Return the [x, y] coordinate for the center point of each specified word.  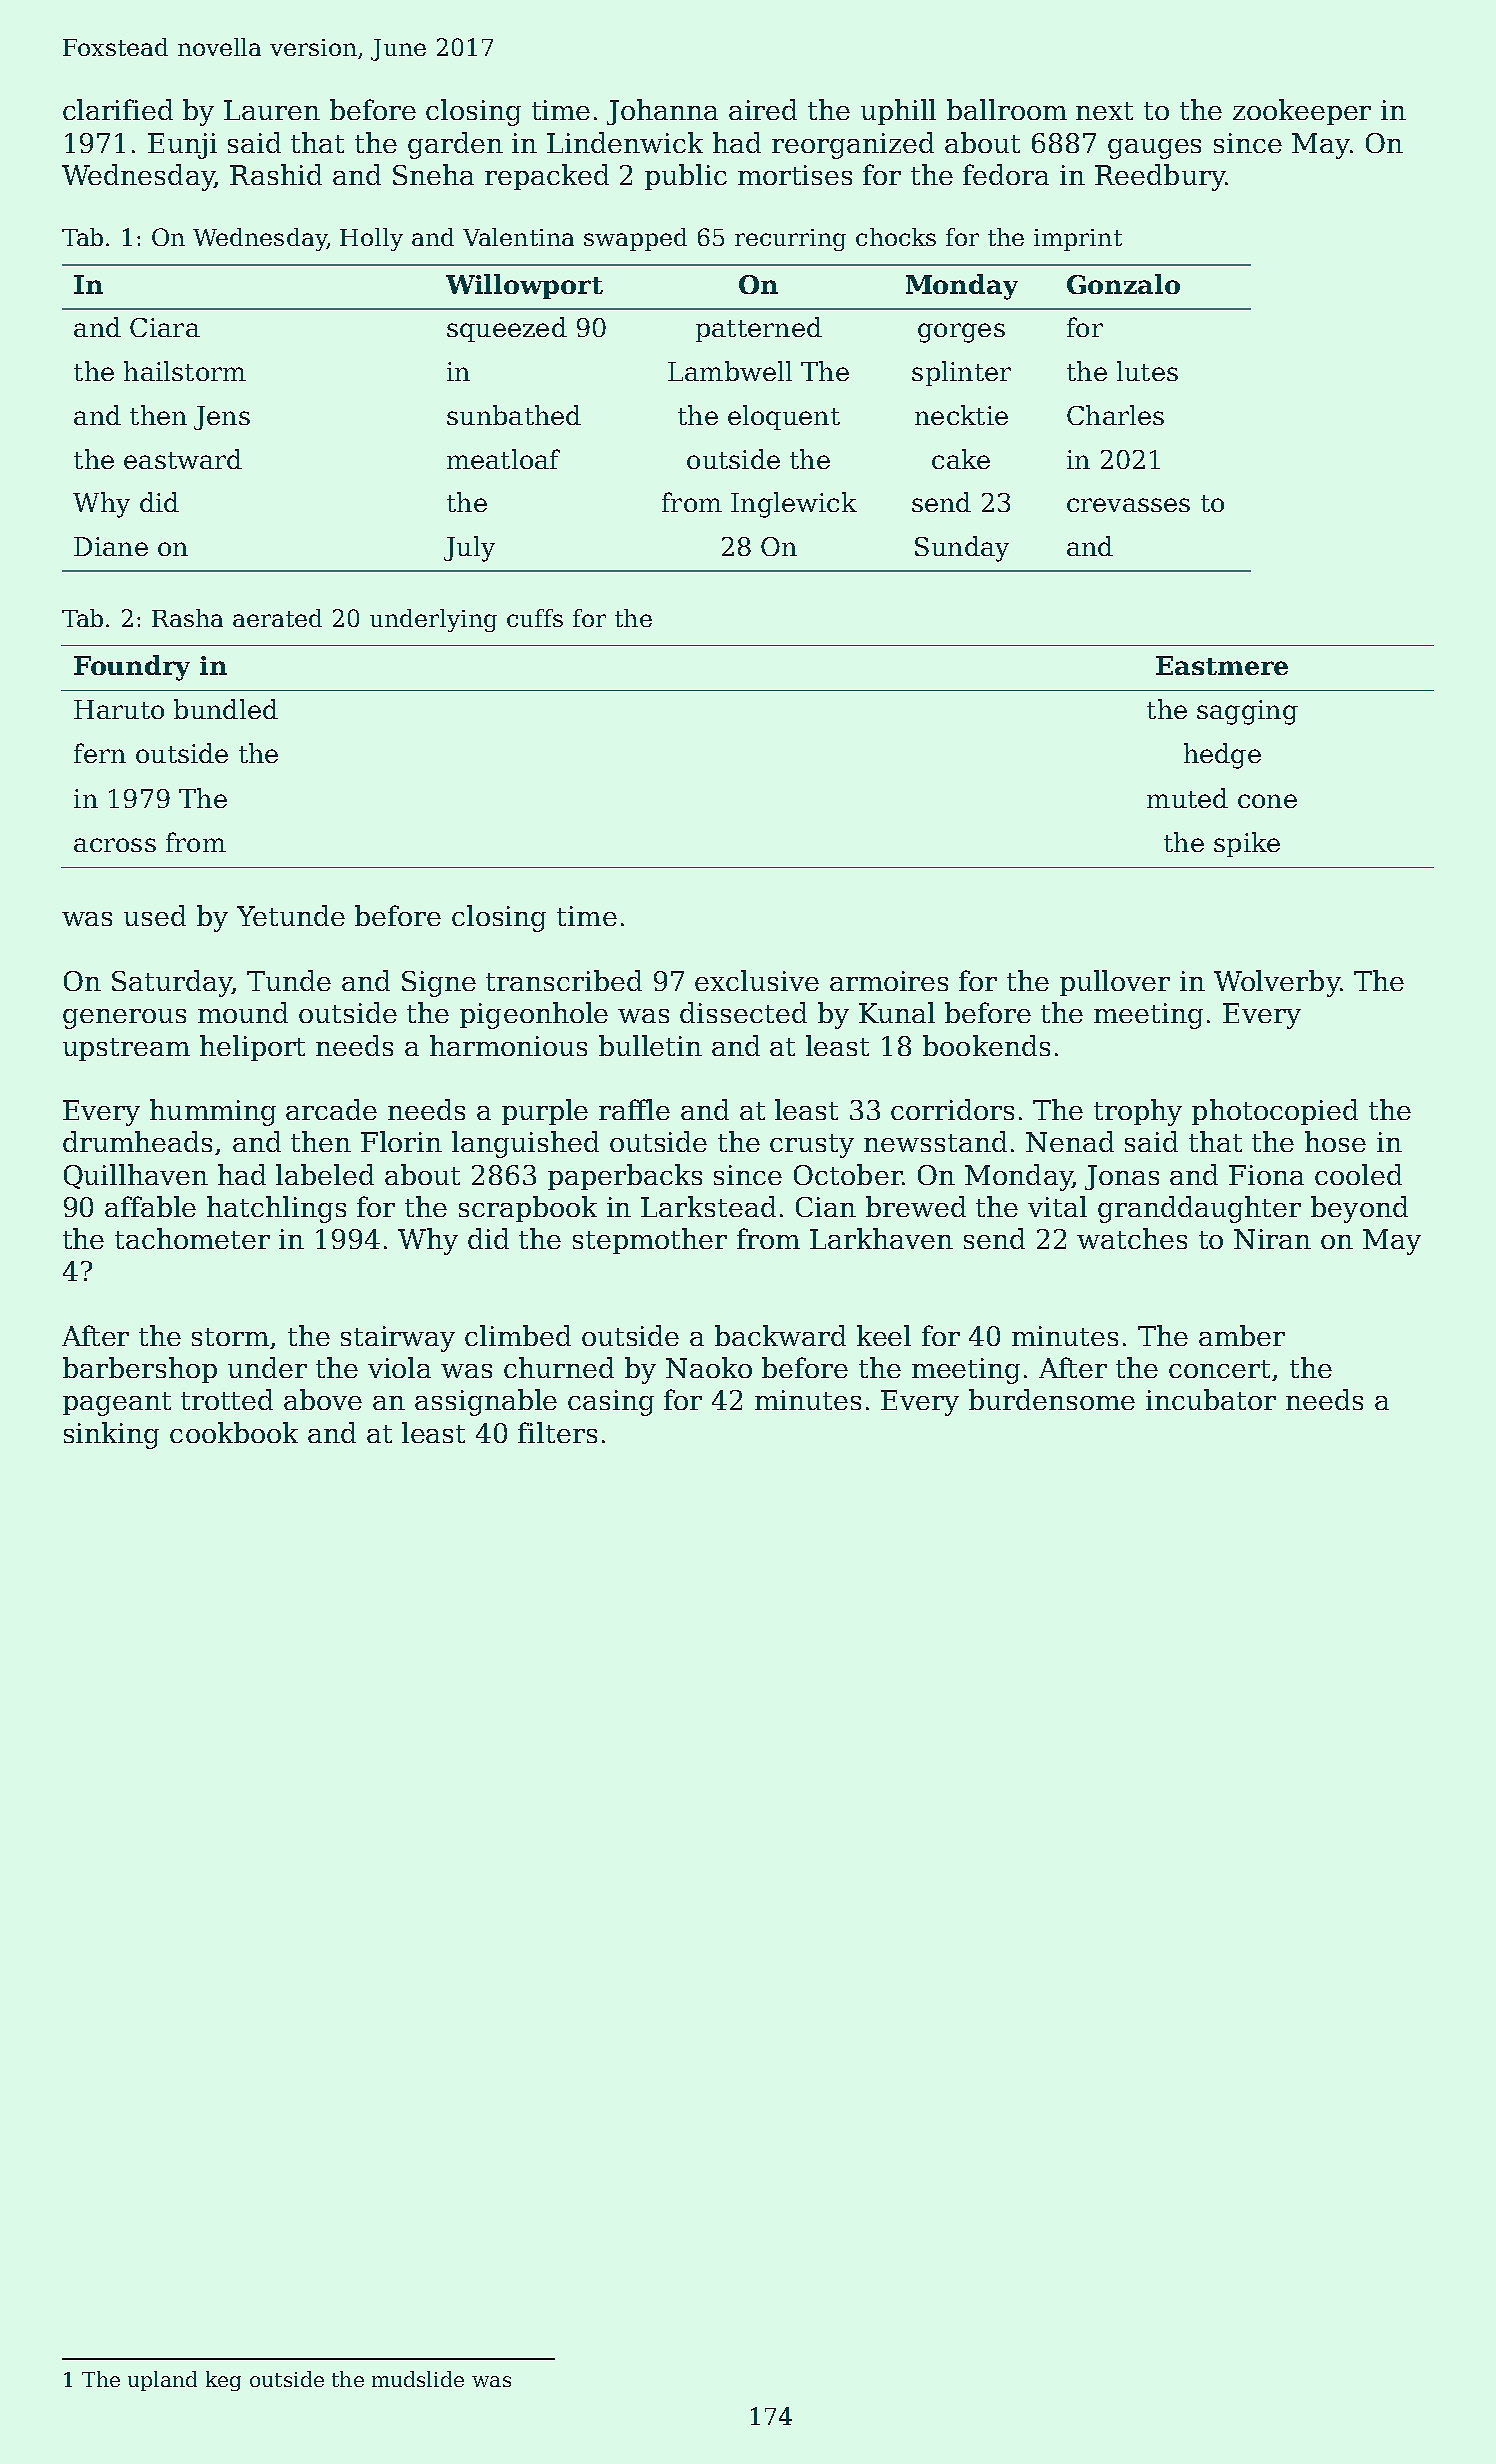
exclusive [757, 980]
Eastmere [1222, 665]
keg [223, 2381]
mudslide [418, 2379]
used [155, 915]
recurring [790, 240]
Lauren [272, 110]
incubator [1211, 1399]
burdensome [1052, 1399]
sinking [111, 1435]
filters [557, 1432]
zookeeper [1302, 112]
